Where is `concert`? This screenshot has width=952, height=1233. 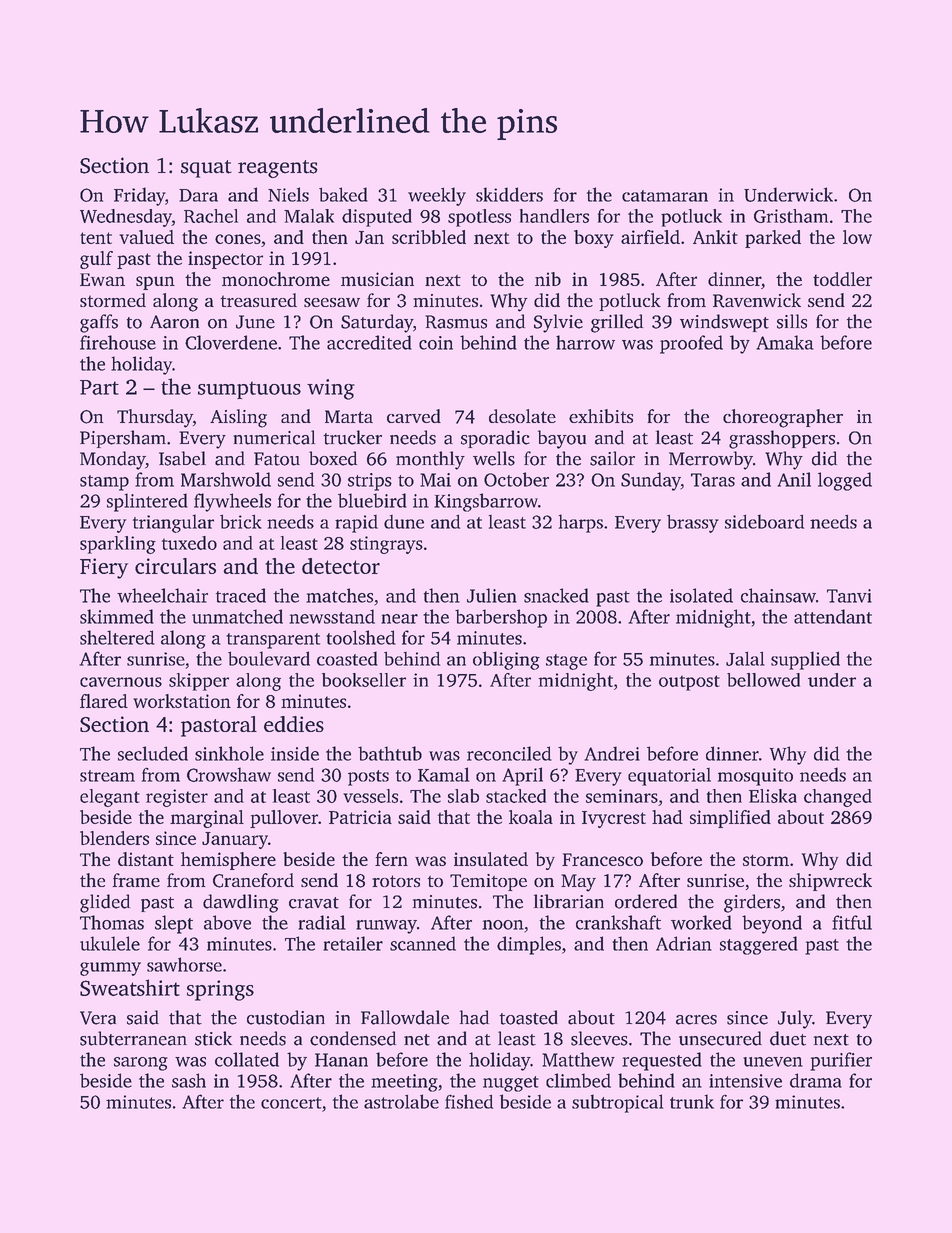
concert is located at coordinates (291, 1103).
